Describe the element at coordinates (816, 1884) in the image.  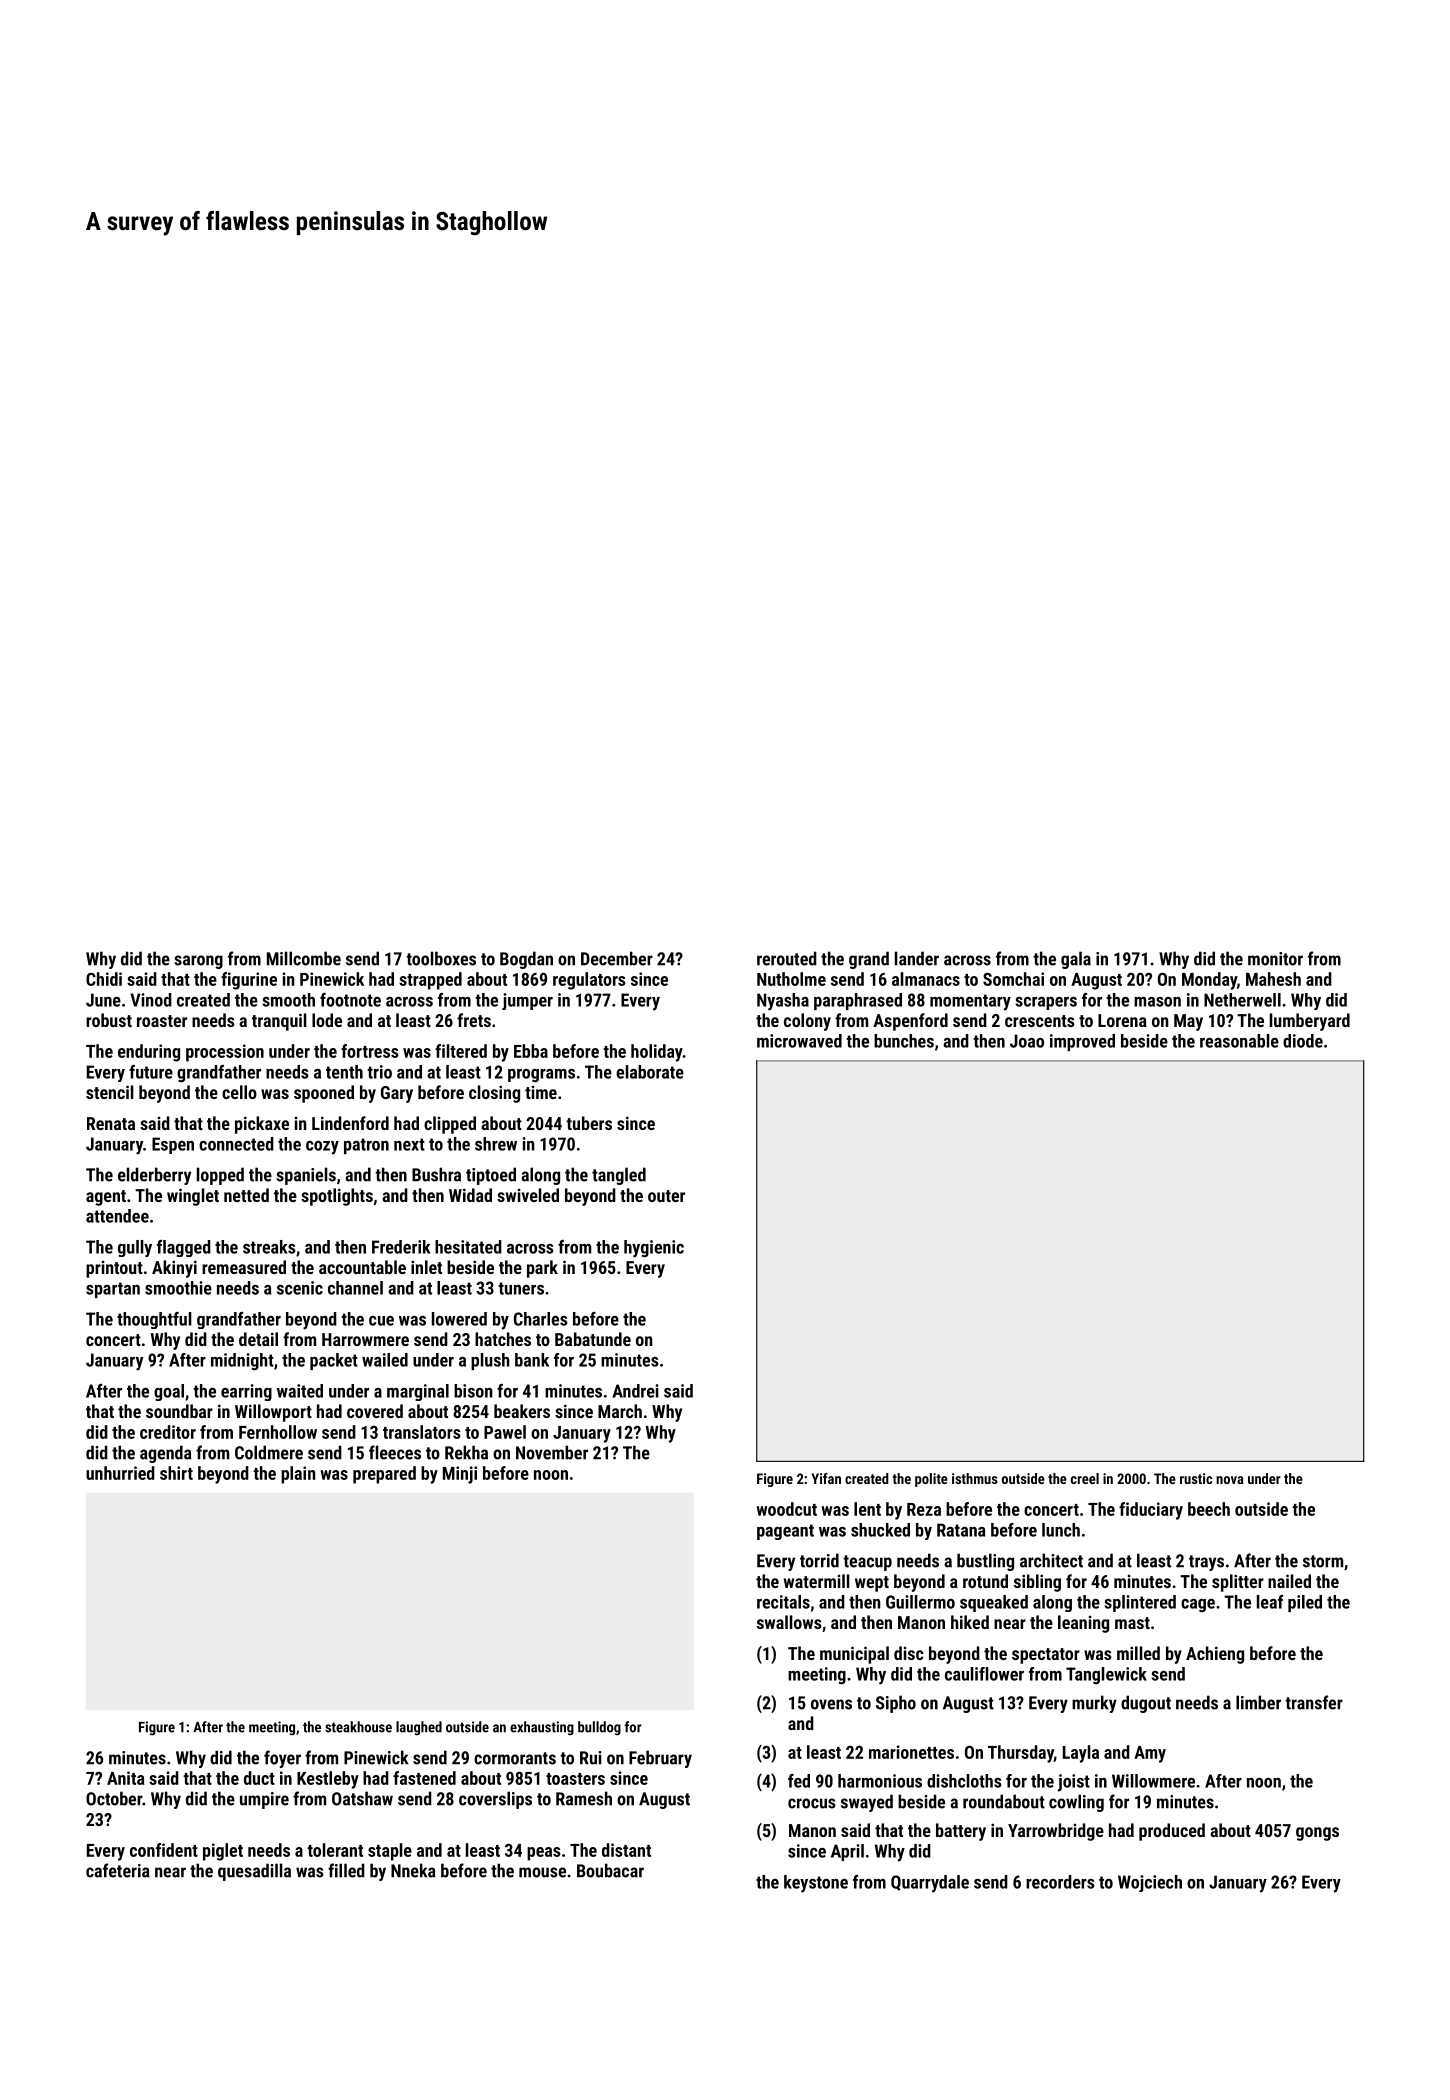
I see `keystone` at that location.
